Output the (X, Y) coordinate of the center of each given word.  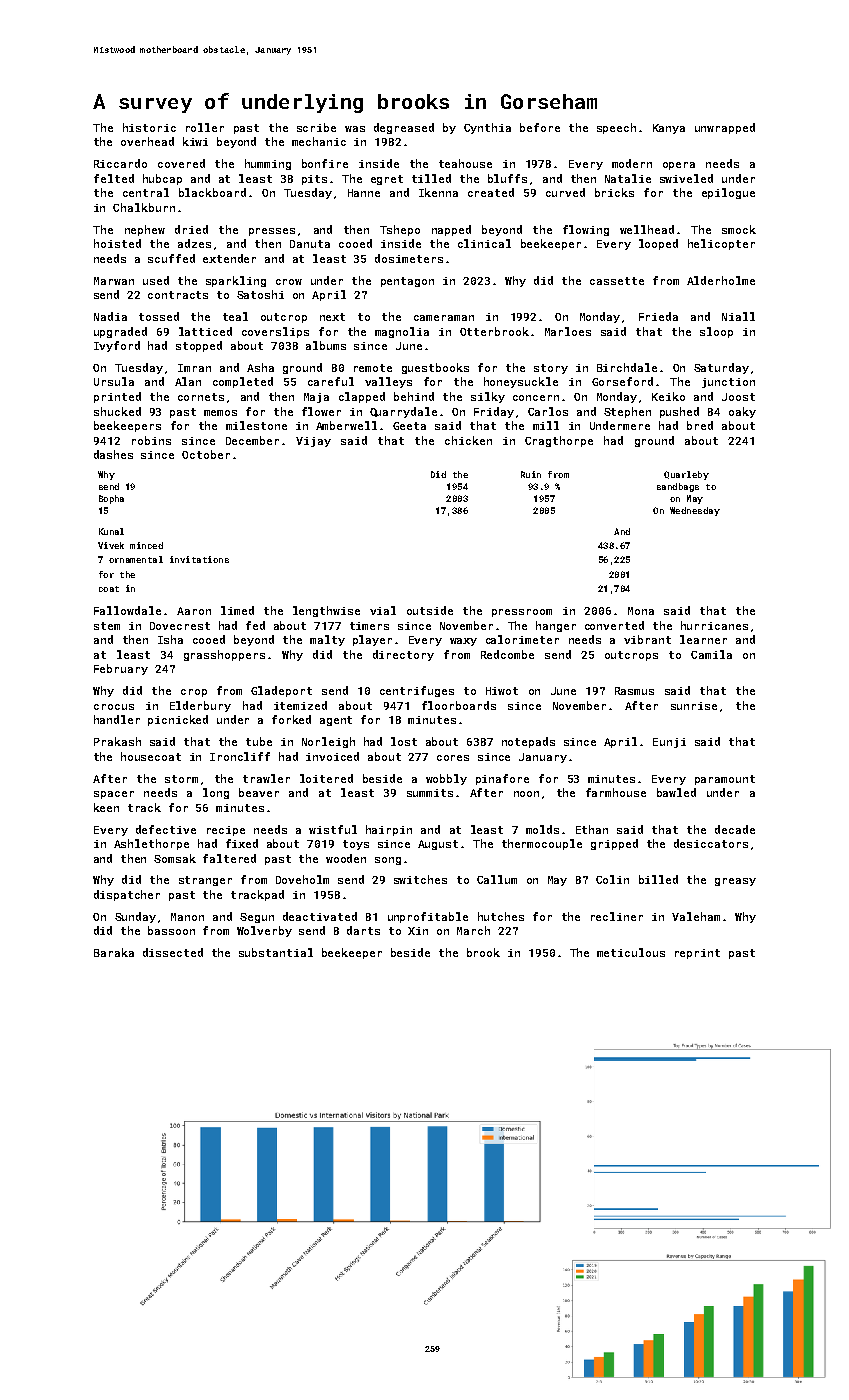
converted (614, 625)
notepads (528, 742)
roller (205, 127)
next (332, 317)
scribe (316, 127)
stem (107, 626)
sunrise (694, 706)
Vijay (313, 442)
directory (403, 655)
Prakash (117, 741)
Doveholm (302, 879)
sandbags (678, 487)
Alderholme (721, 280)
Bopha (111, 499)
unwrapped (725, 128)
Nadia (110, 316)
